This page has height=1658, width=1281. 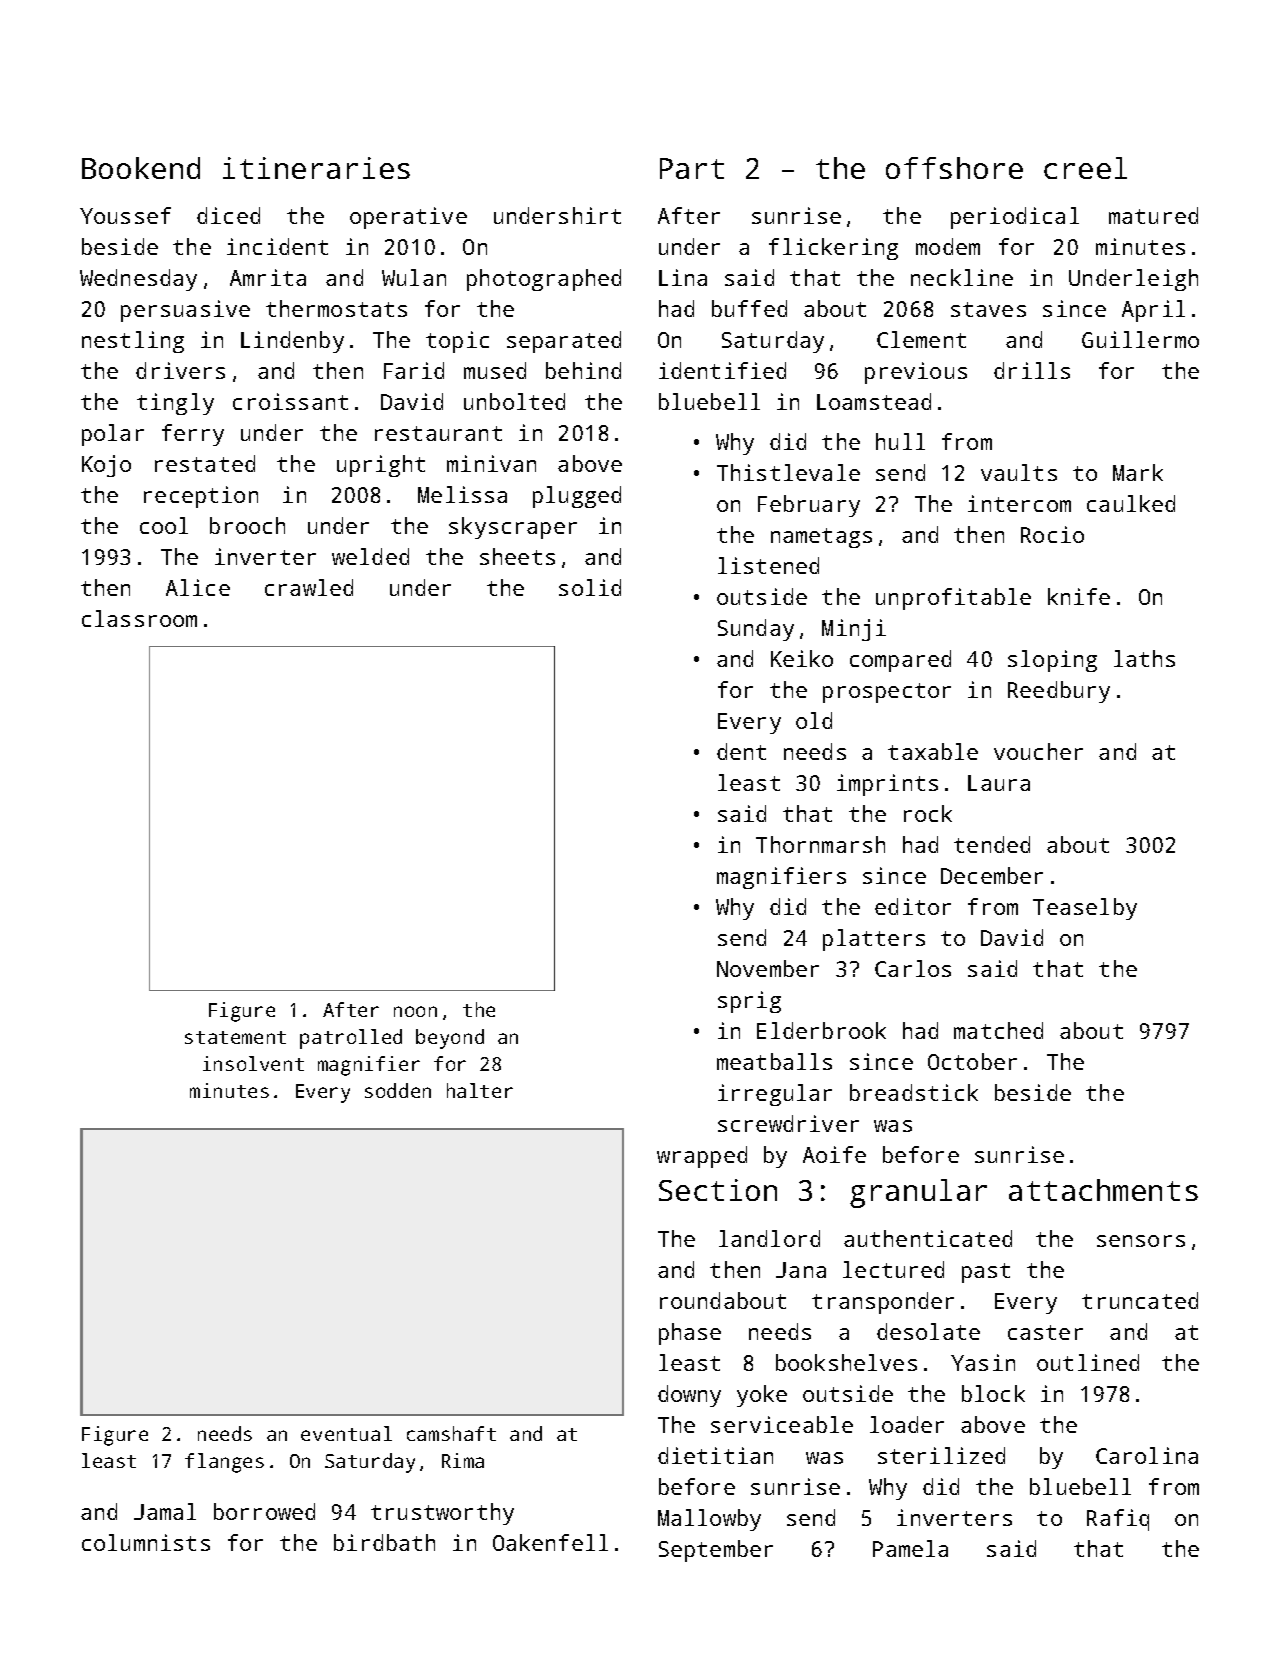 I want to click on matured, so click(x=1153, y=215).
